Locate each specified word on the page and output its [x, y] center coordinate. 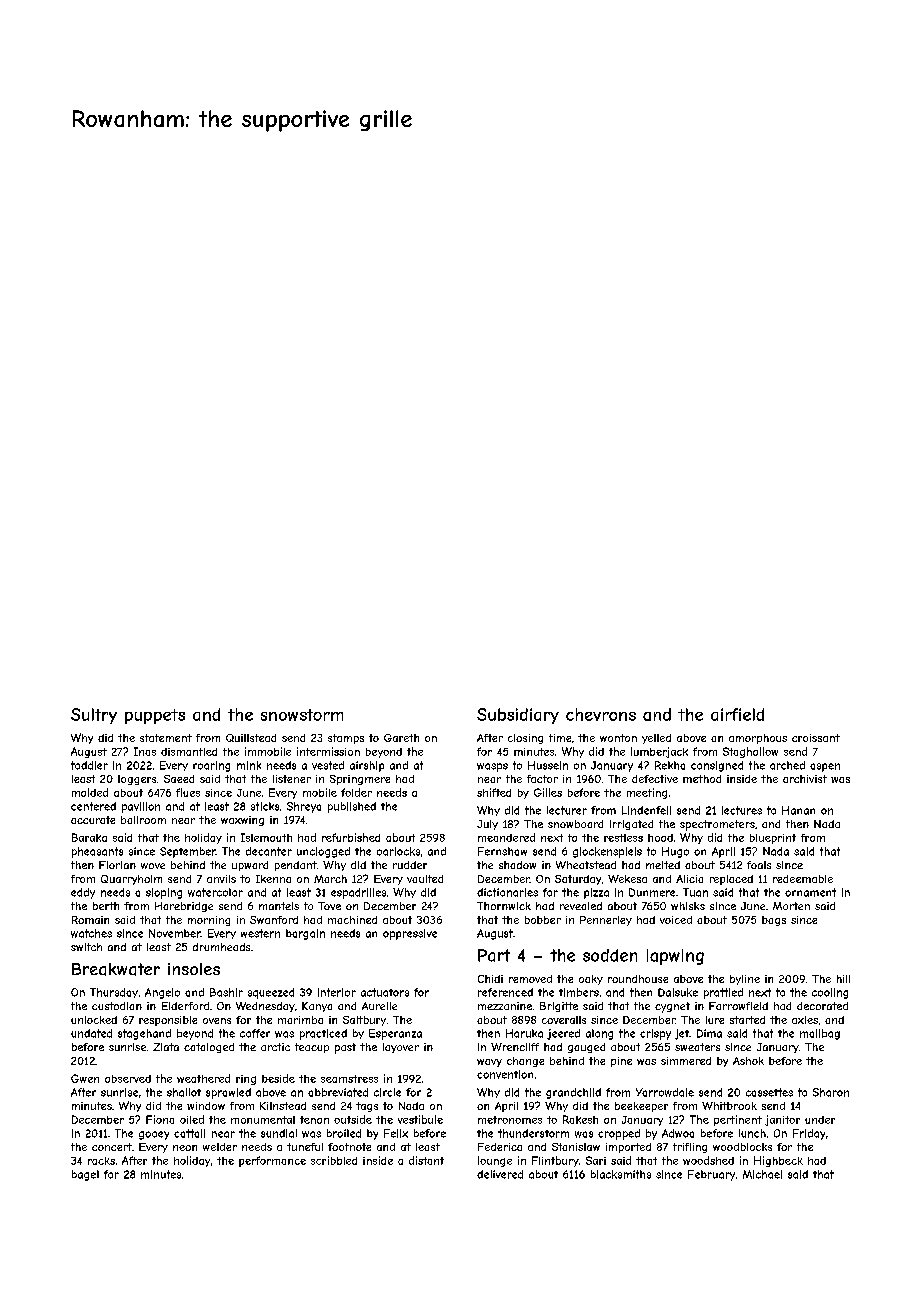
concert [112, 1147]
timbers [579, 992]
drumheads [221, 947]
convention [505, 1074]
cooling [830, 993]
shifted [494, 792]
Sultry [94, 716]
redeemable [803, 879]
